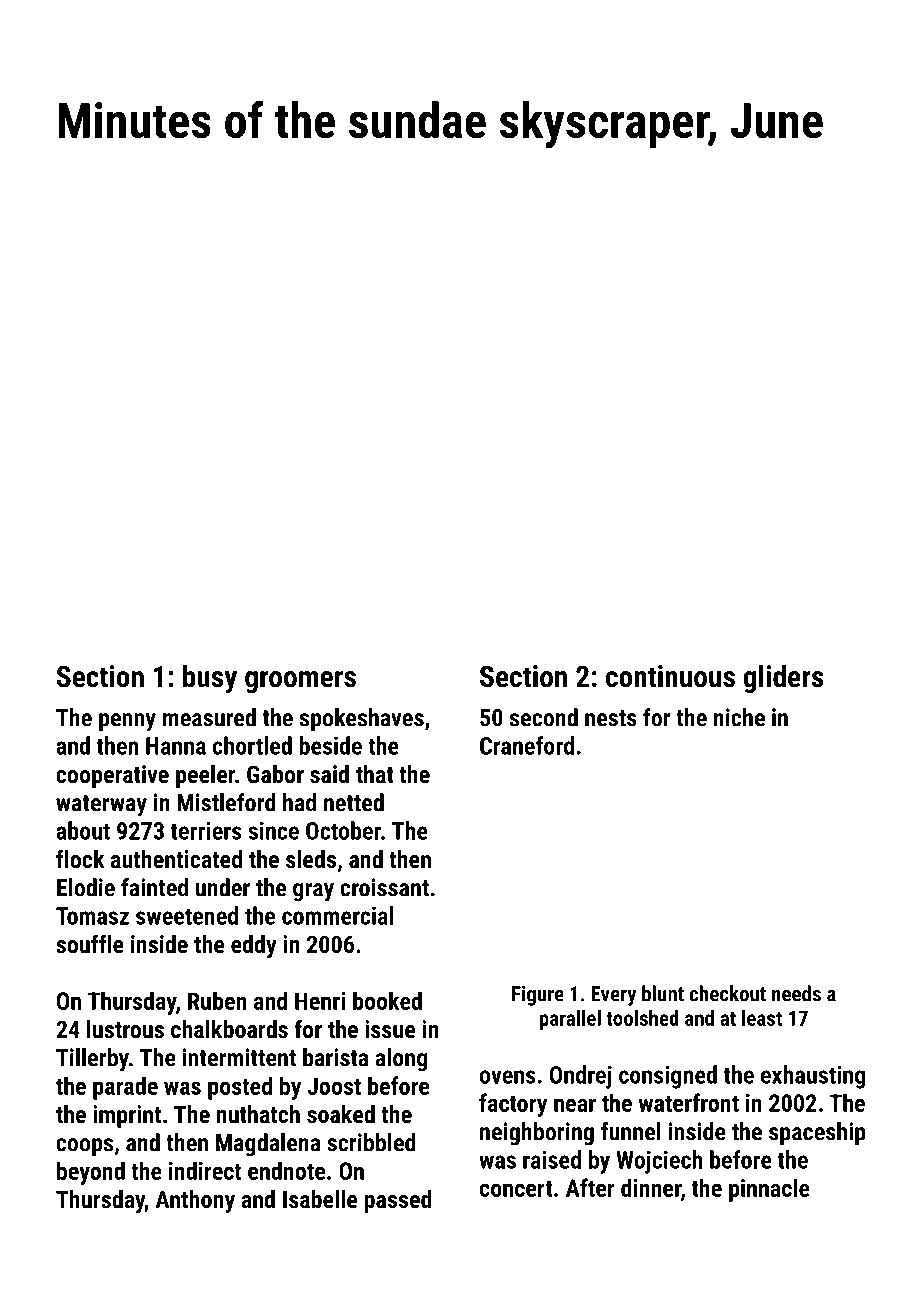 This document has width=924, height=1311. I want to click on penny, so click(127, 722).
